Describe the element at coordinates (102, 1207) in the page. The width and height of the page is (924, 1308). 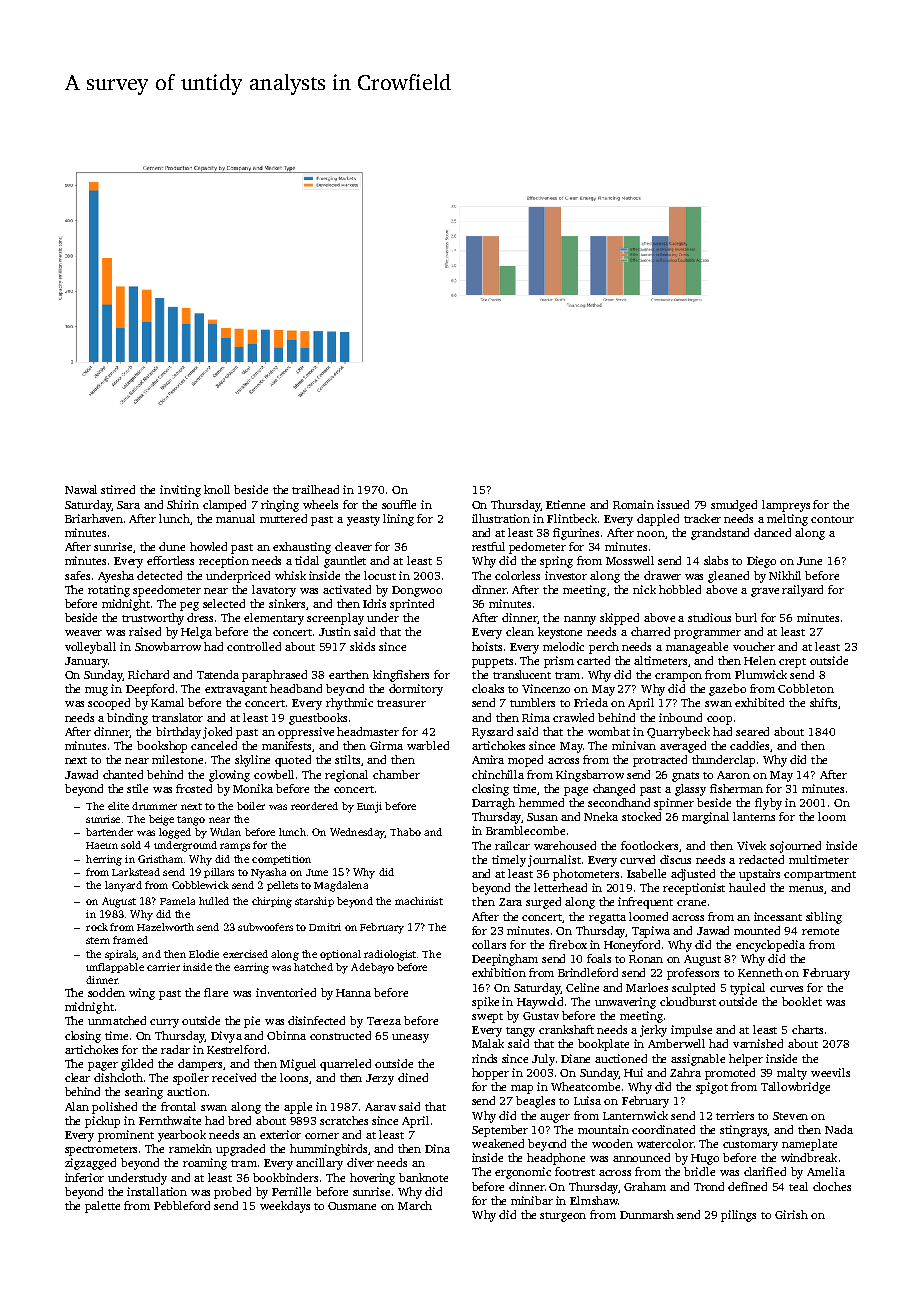
I see `palette` at that location.
